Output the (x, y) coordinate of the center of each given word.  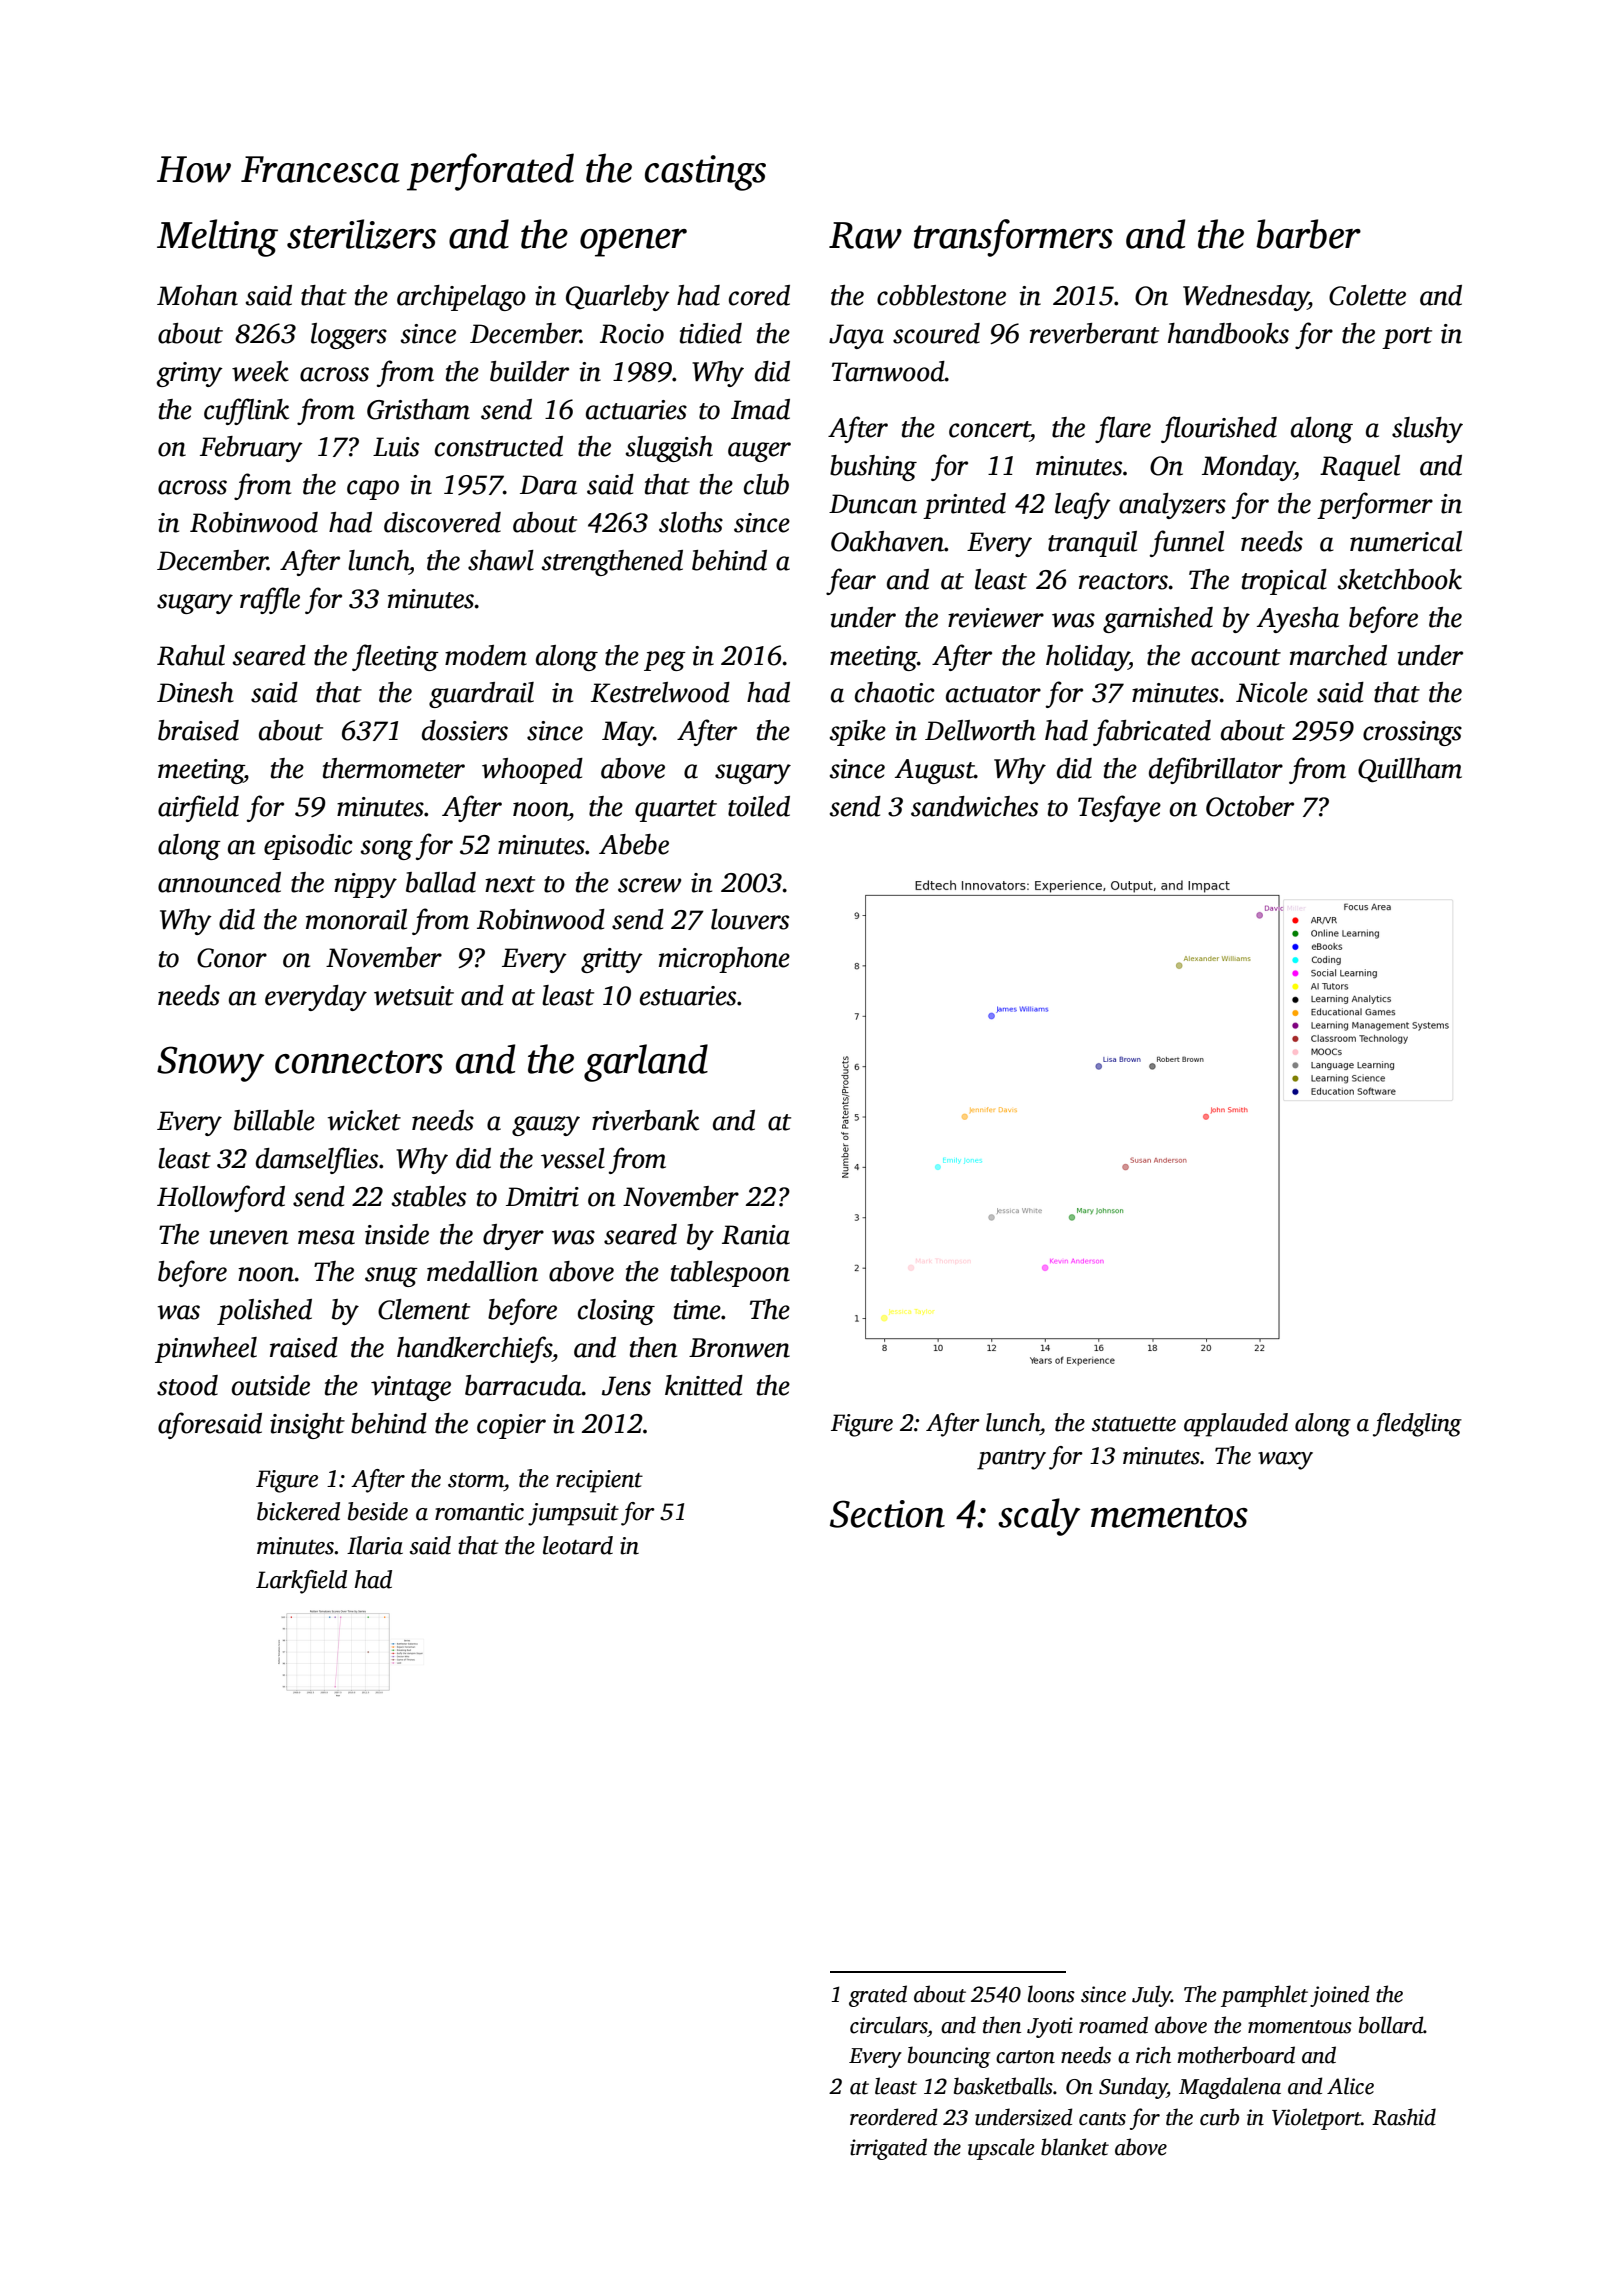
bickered (298, 1511)
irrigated (888, 2149)
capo (373, 490)
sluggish (669, 449)
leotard (578, 1545)
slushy (1427, 430)
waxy (1285, 1461)
